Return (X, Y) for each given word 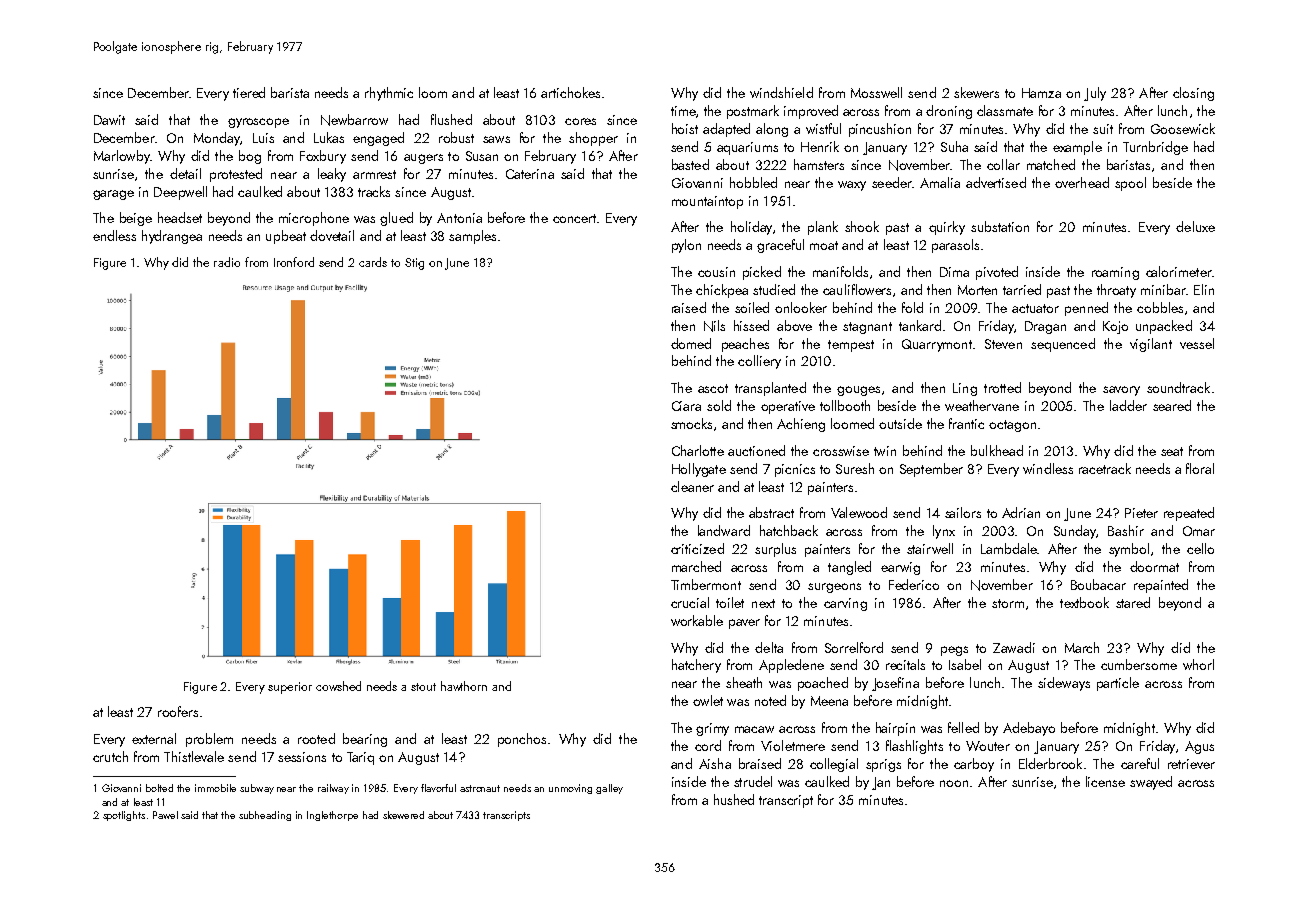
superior (290, 688)
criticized (697, 548)
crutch (110, 756)
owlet (708, 700)
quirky (947, 228)
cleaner (692, 486)
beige (136, 219)
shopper (593, 139)
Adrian (1021, 512)
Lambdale (1009, 548)
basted (690, 164)
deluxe (1195, 226)
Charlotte (698, 450)
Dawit (109, 120)
